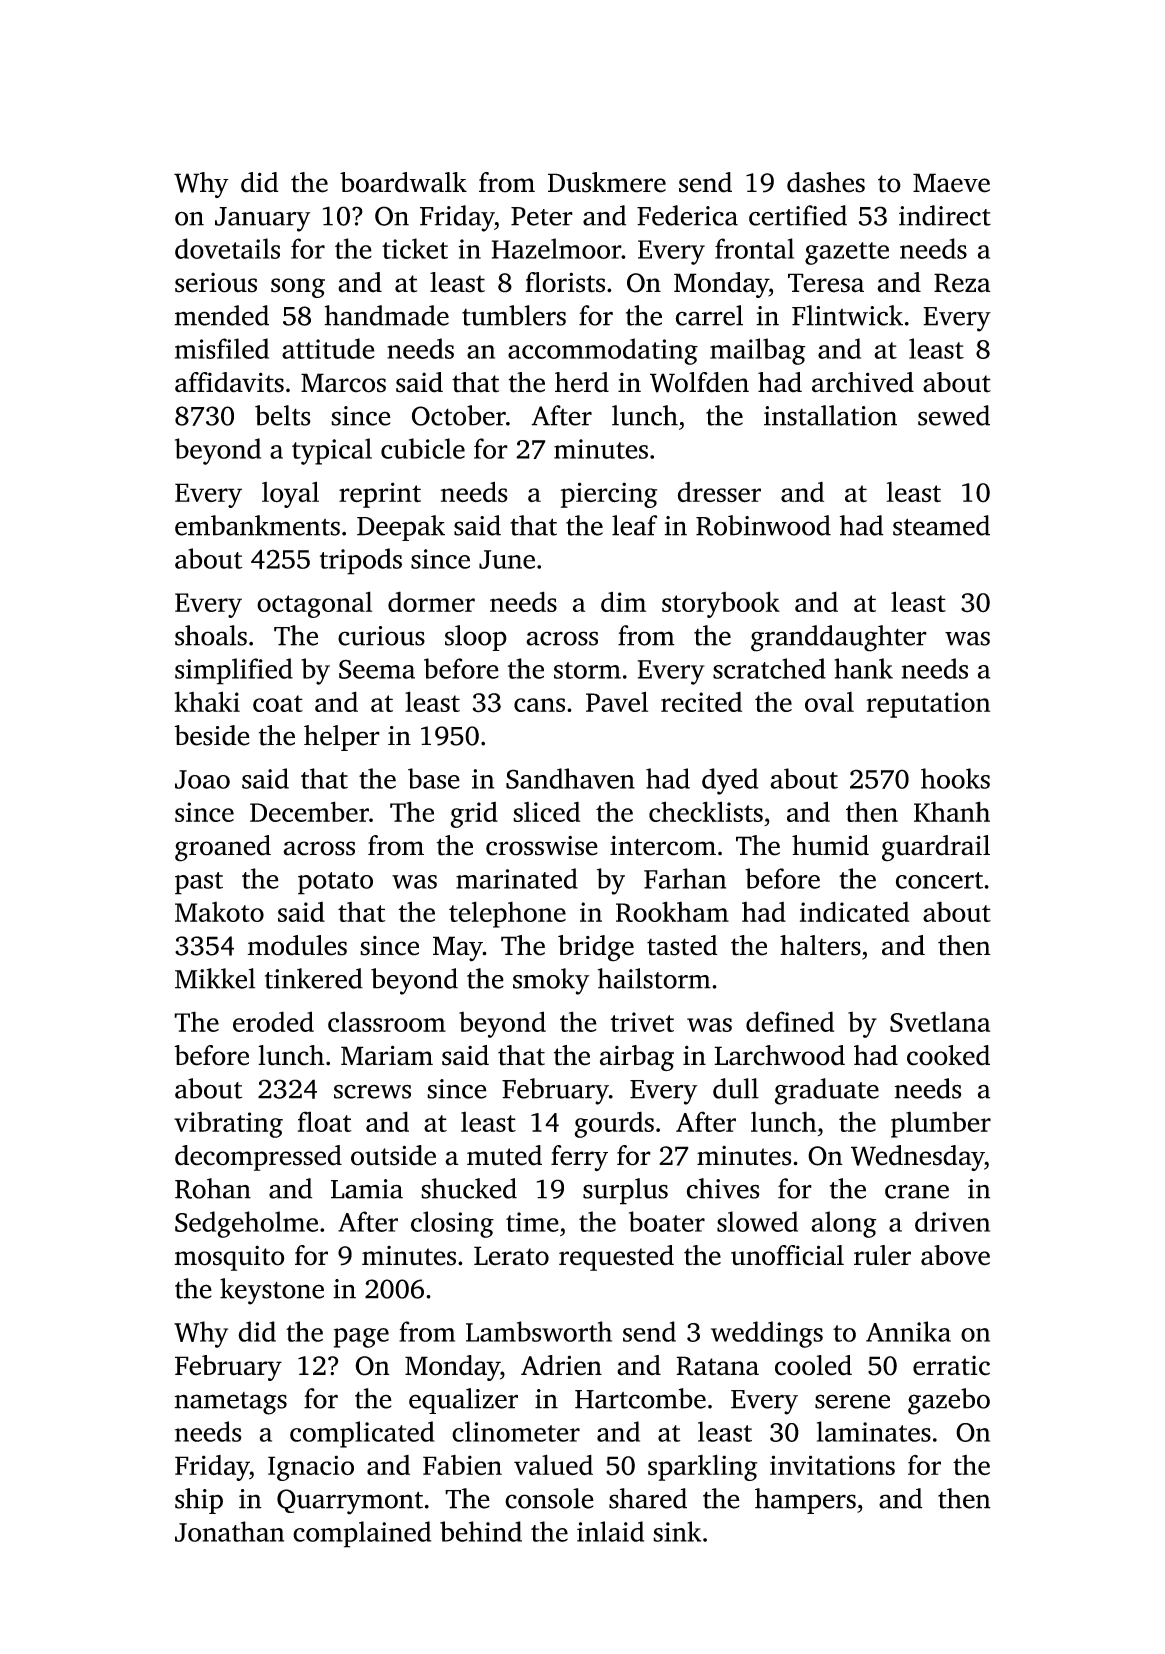  I want to click on invitations, so click(832, 1465).
